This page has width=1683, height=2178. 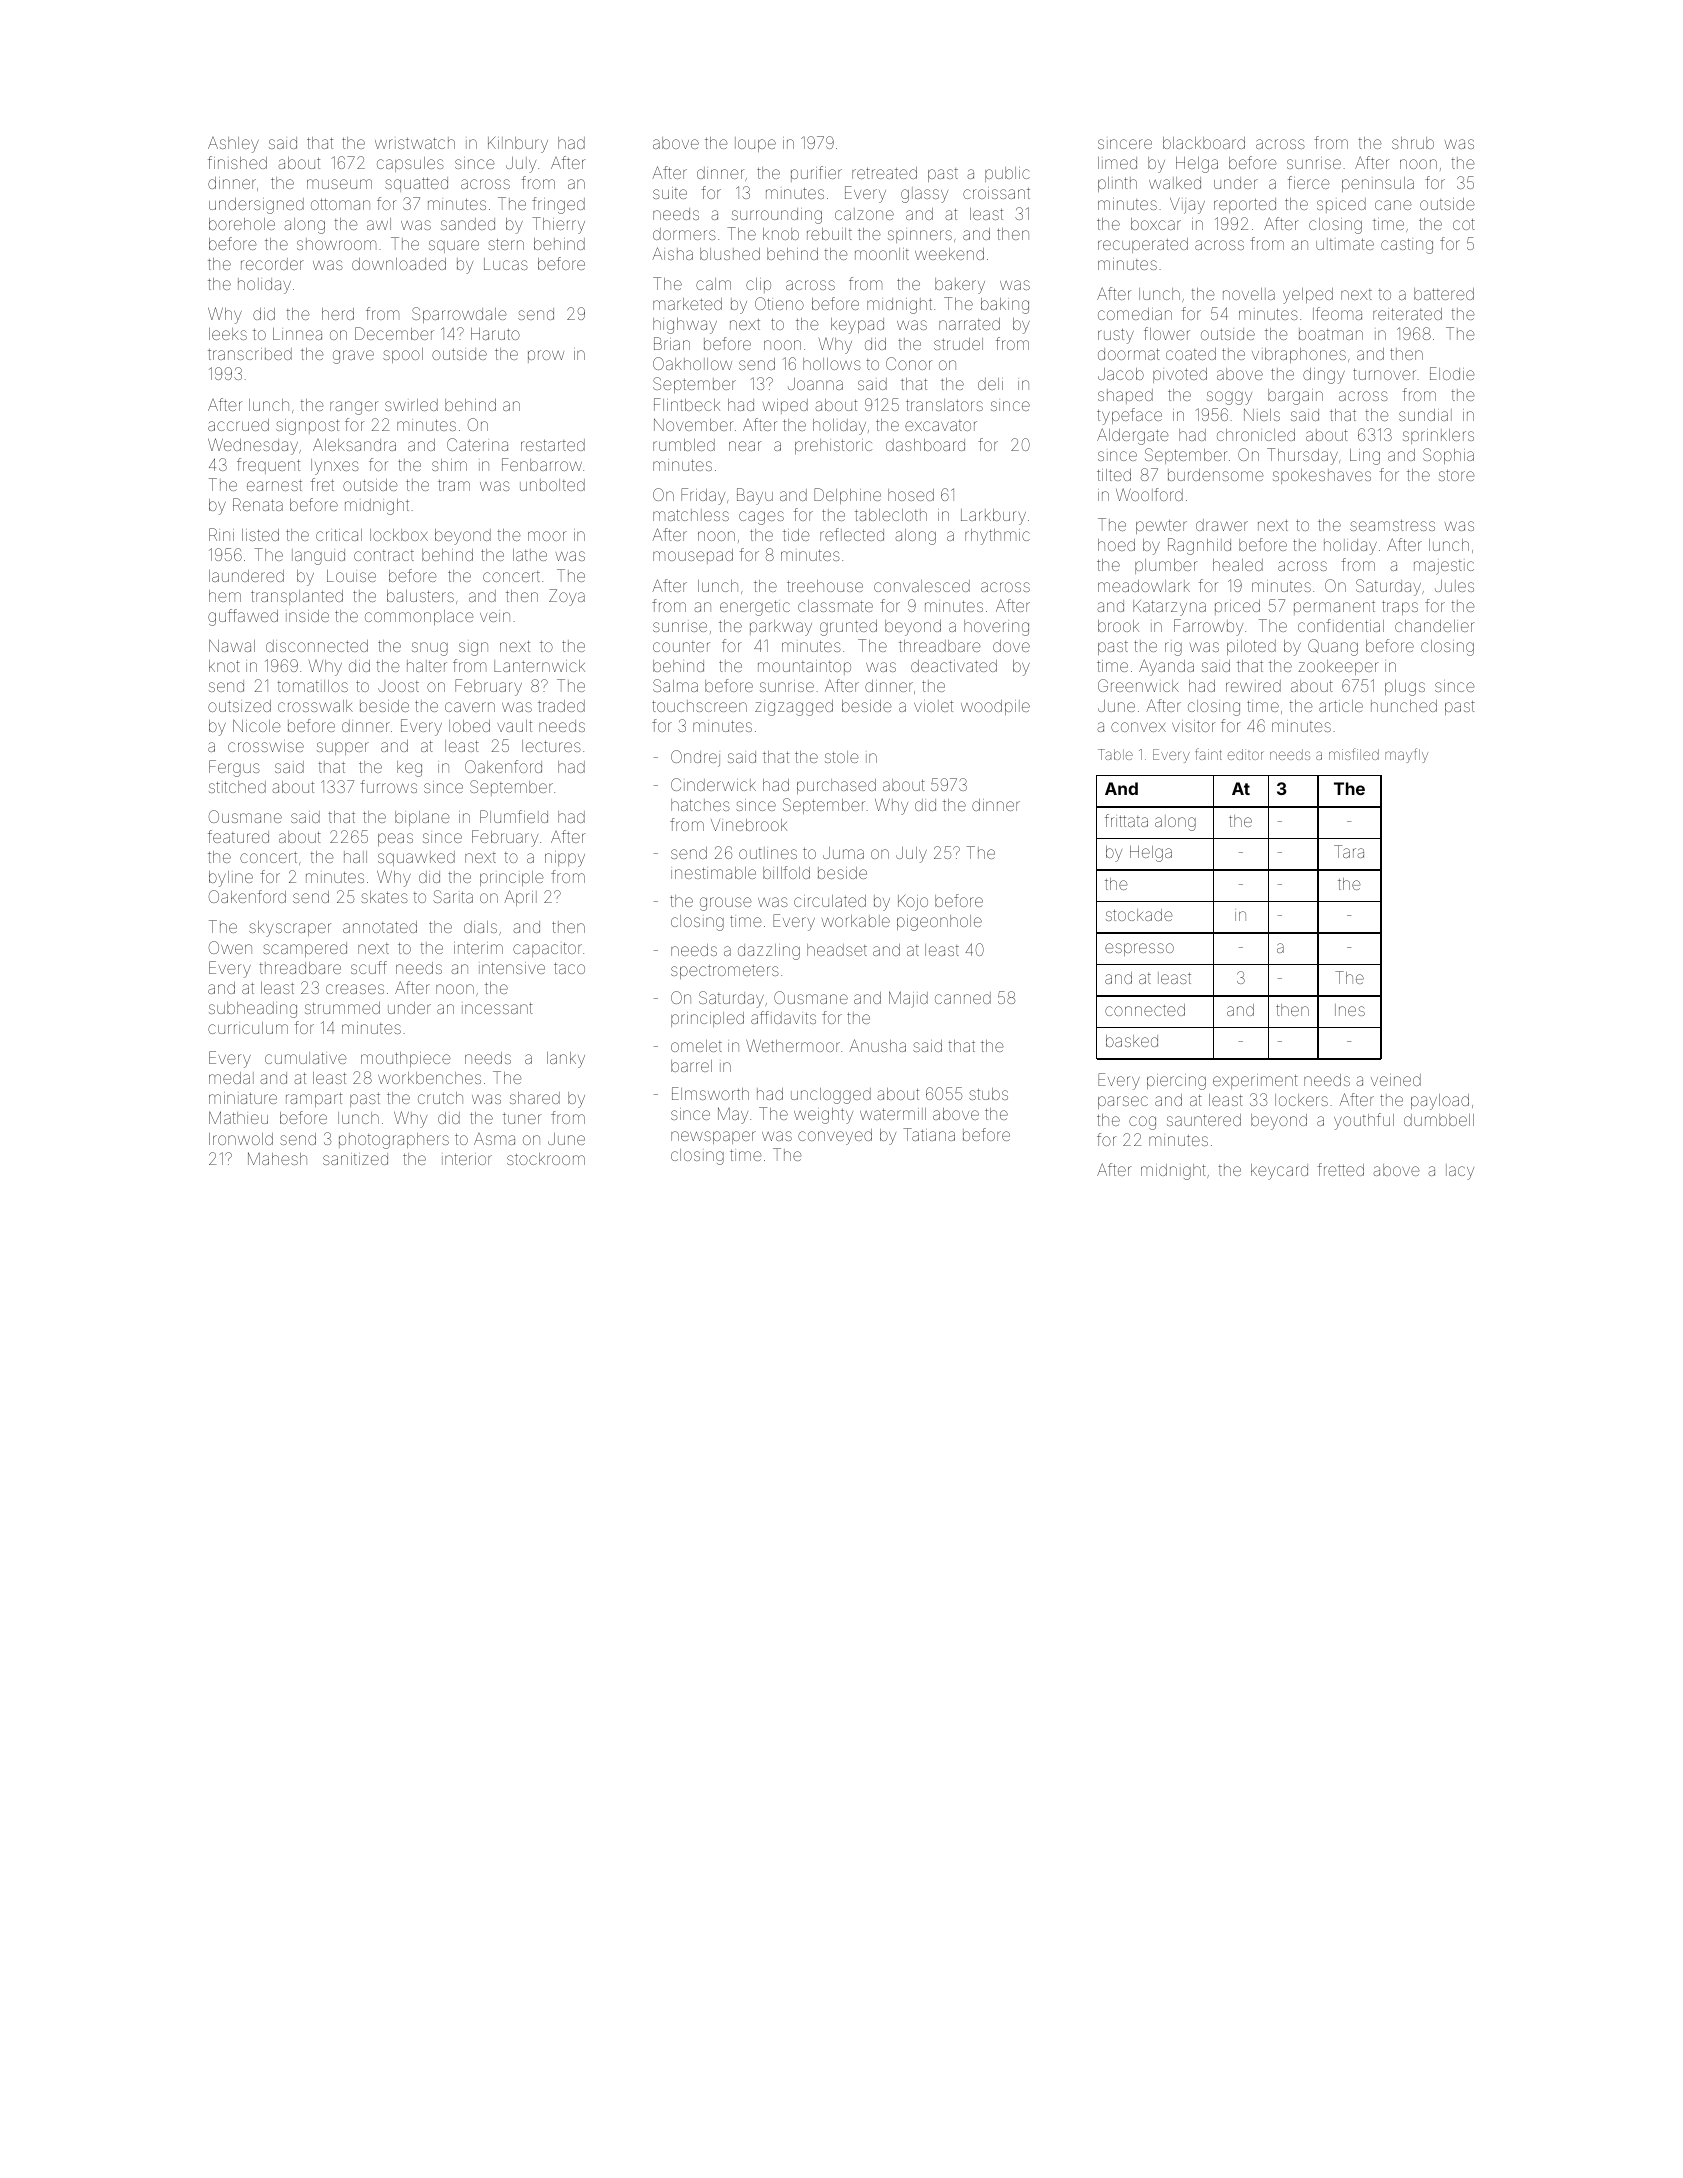 What do you see at coordinates (1169, 608) in the page?
I see `Katarzyna` at bounding box center [1169, 608].
